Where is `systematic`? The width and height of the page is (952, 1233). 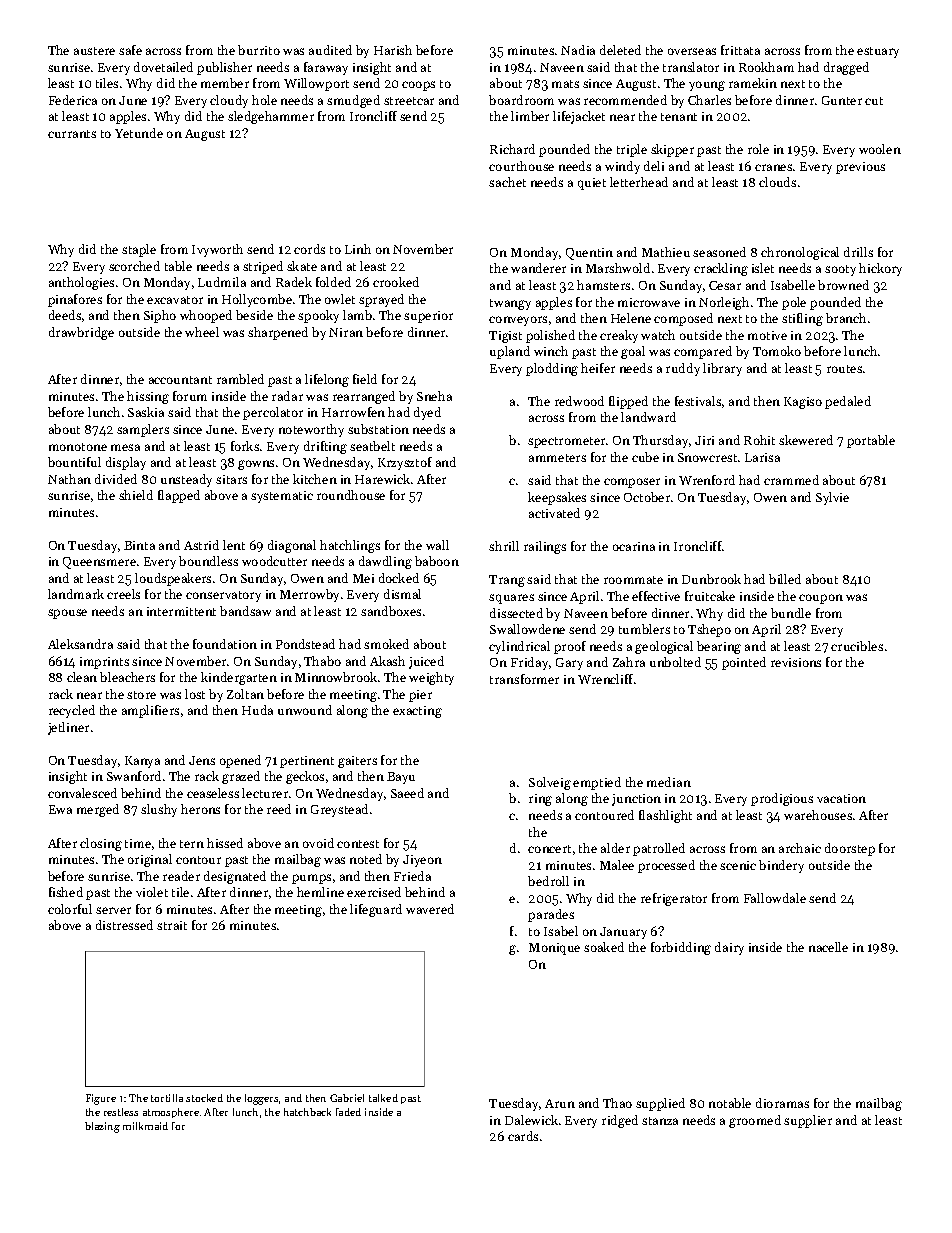
systematic is located at coordinates (282, 497).
